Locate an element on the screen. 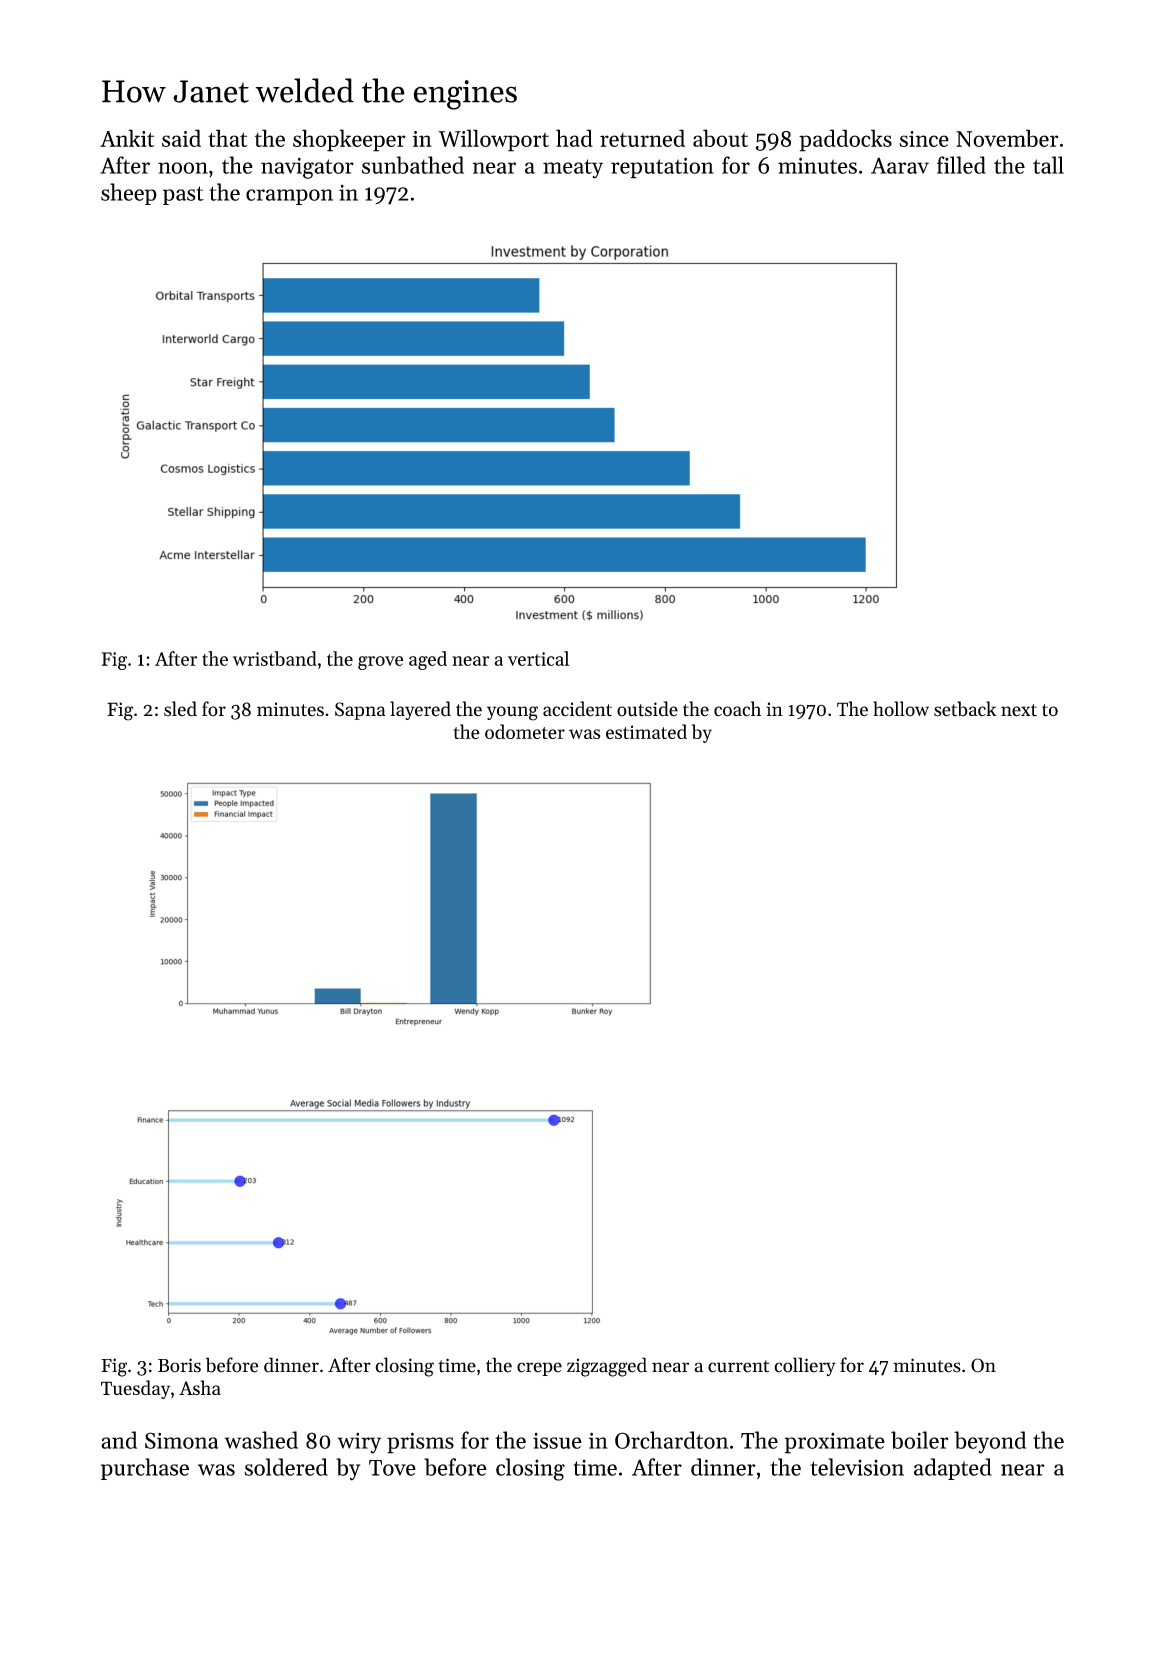 The width and height of the screenshot is (1165, 1654). Orchardton is located at coordinates (671, 1440).
